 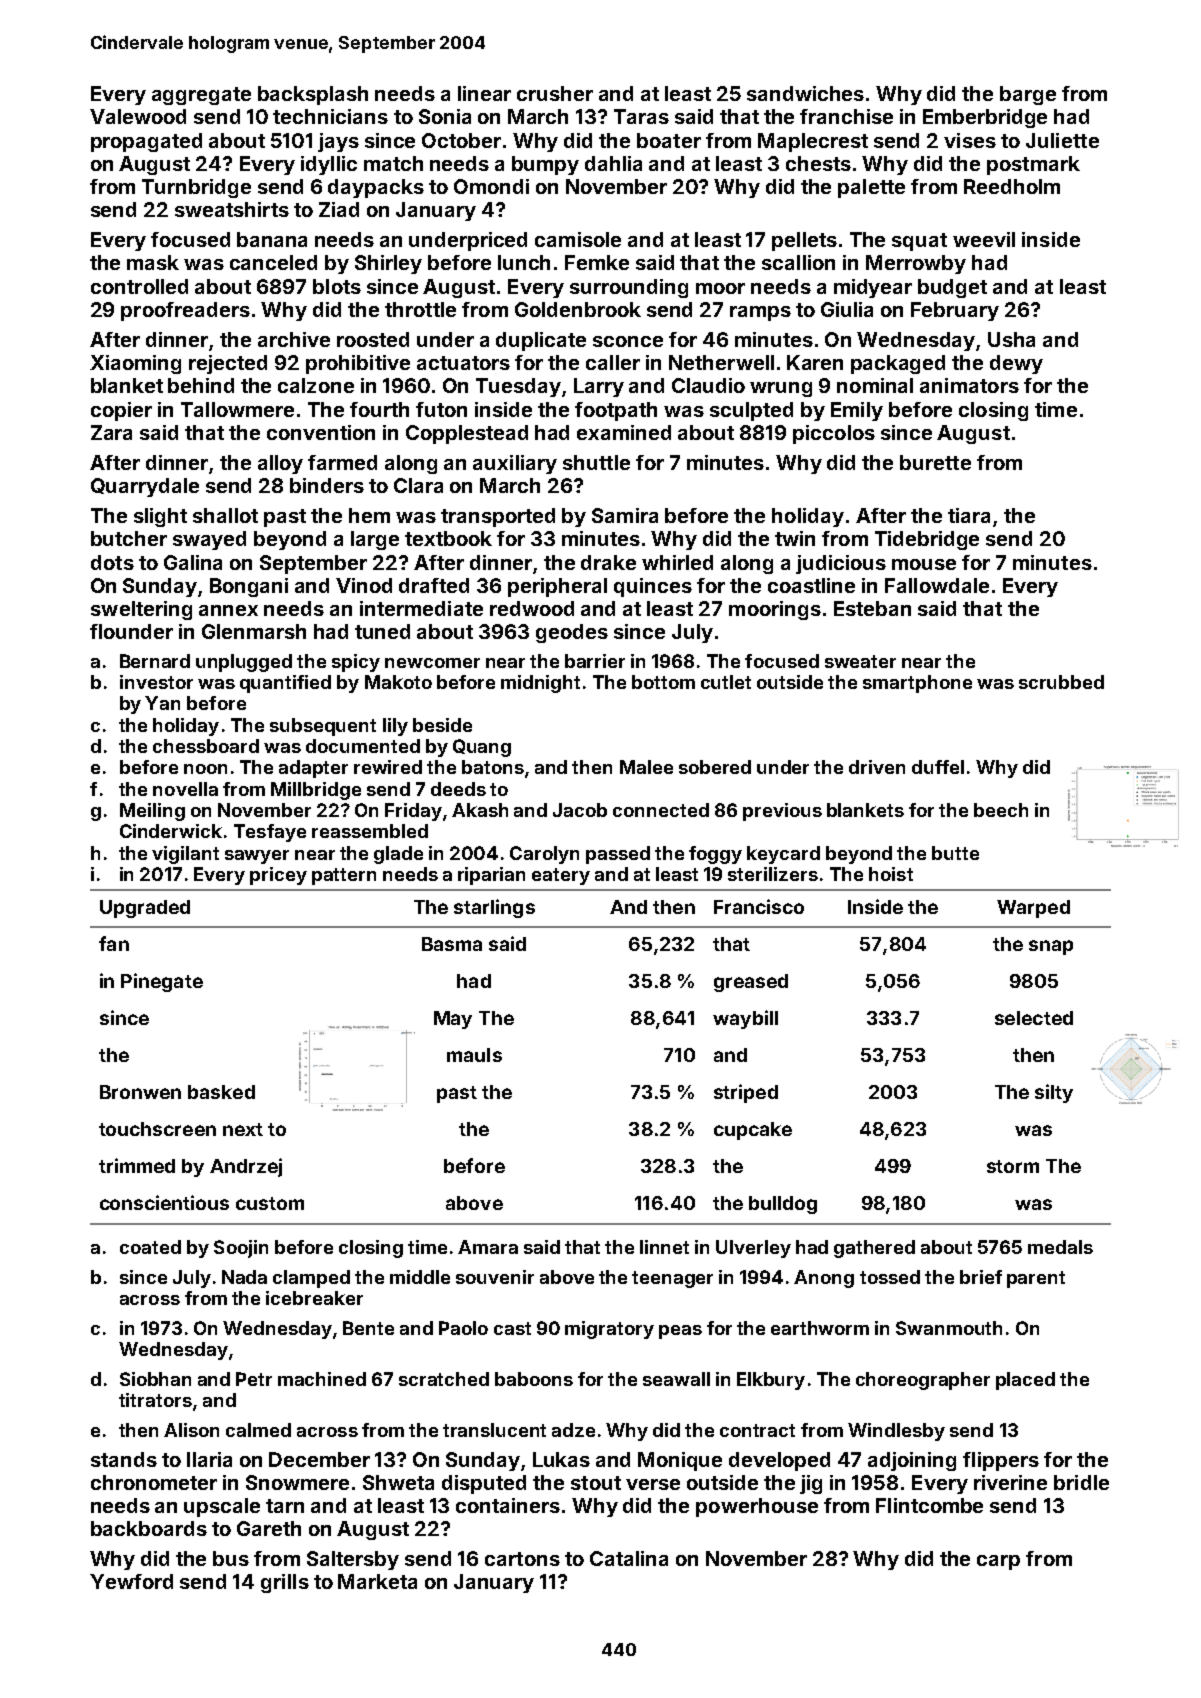 What do you see at coordinates (314, 1298) in the document?
I see `icebreaker` at bounding box center [314, 1298].
